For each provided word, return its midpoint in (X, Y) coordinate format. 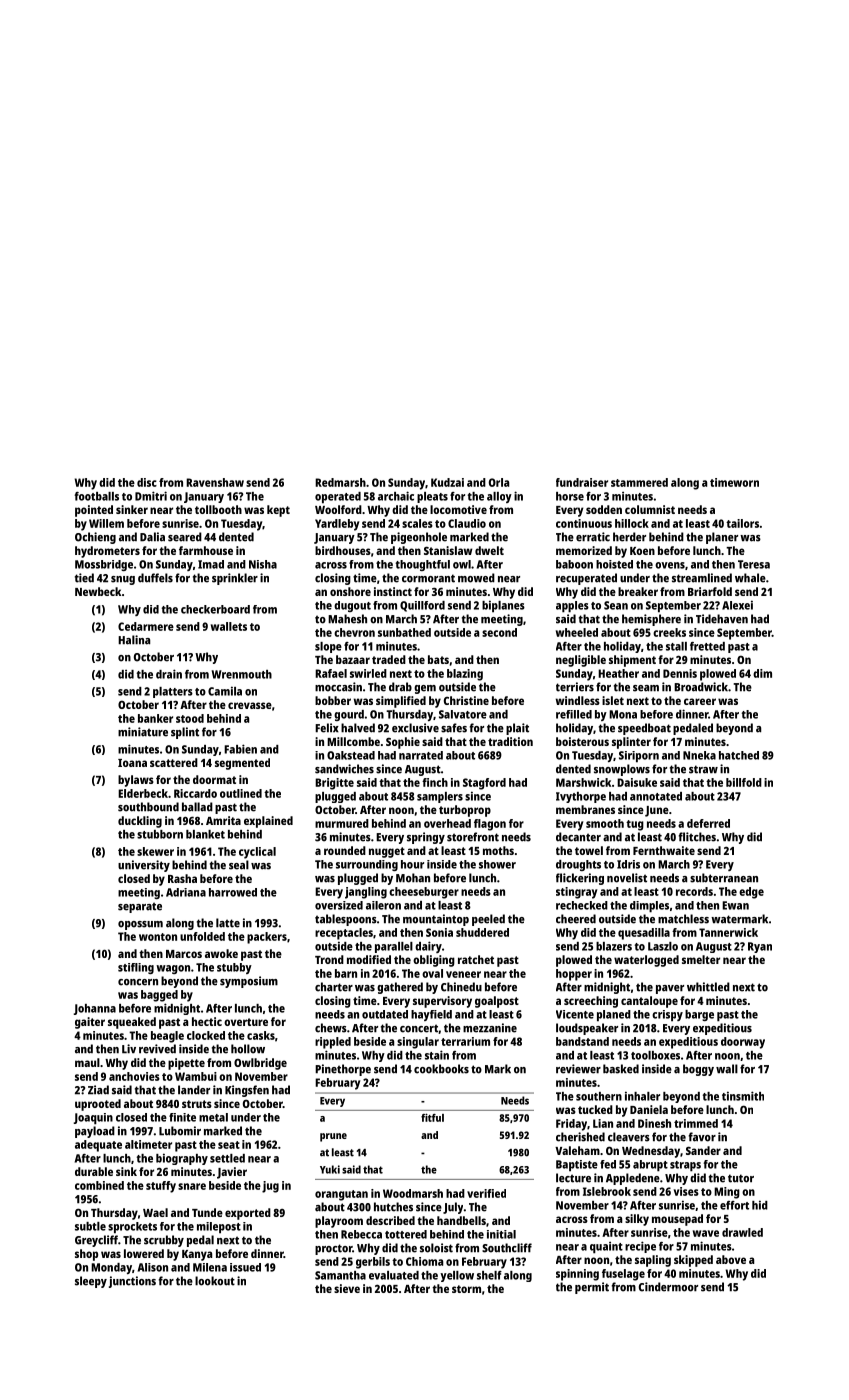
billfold (744, 782)
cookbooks (441, 1069)
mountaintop (436, 920)
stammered (639, 482)
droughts (578, 865)
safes (454, 728)
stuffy (161, 1187)
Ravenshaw (215, 482)
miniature (143, 732)
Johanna (95, 1009)
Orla (499, 482)
